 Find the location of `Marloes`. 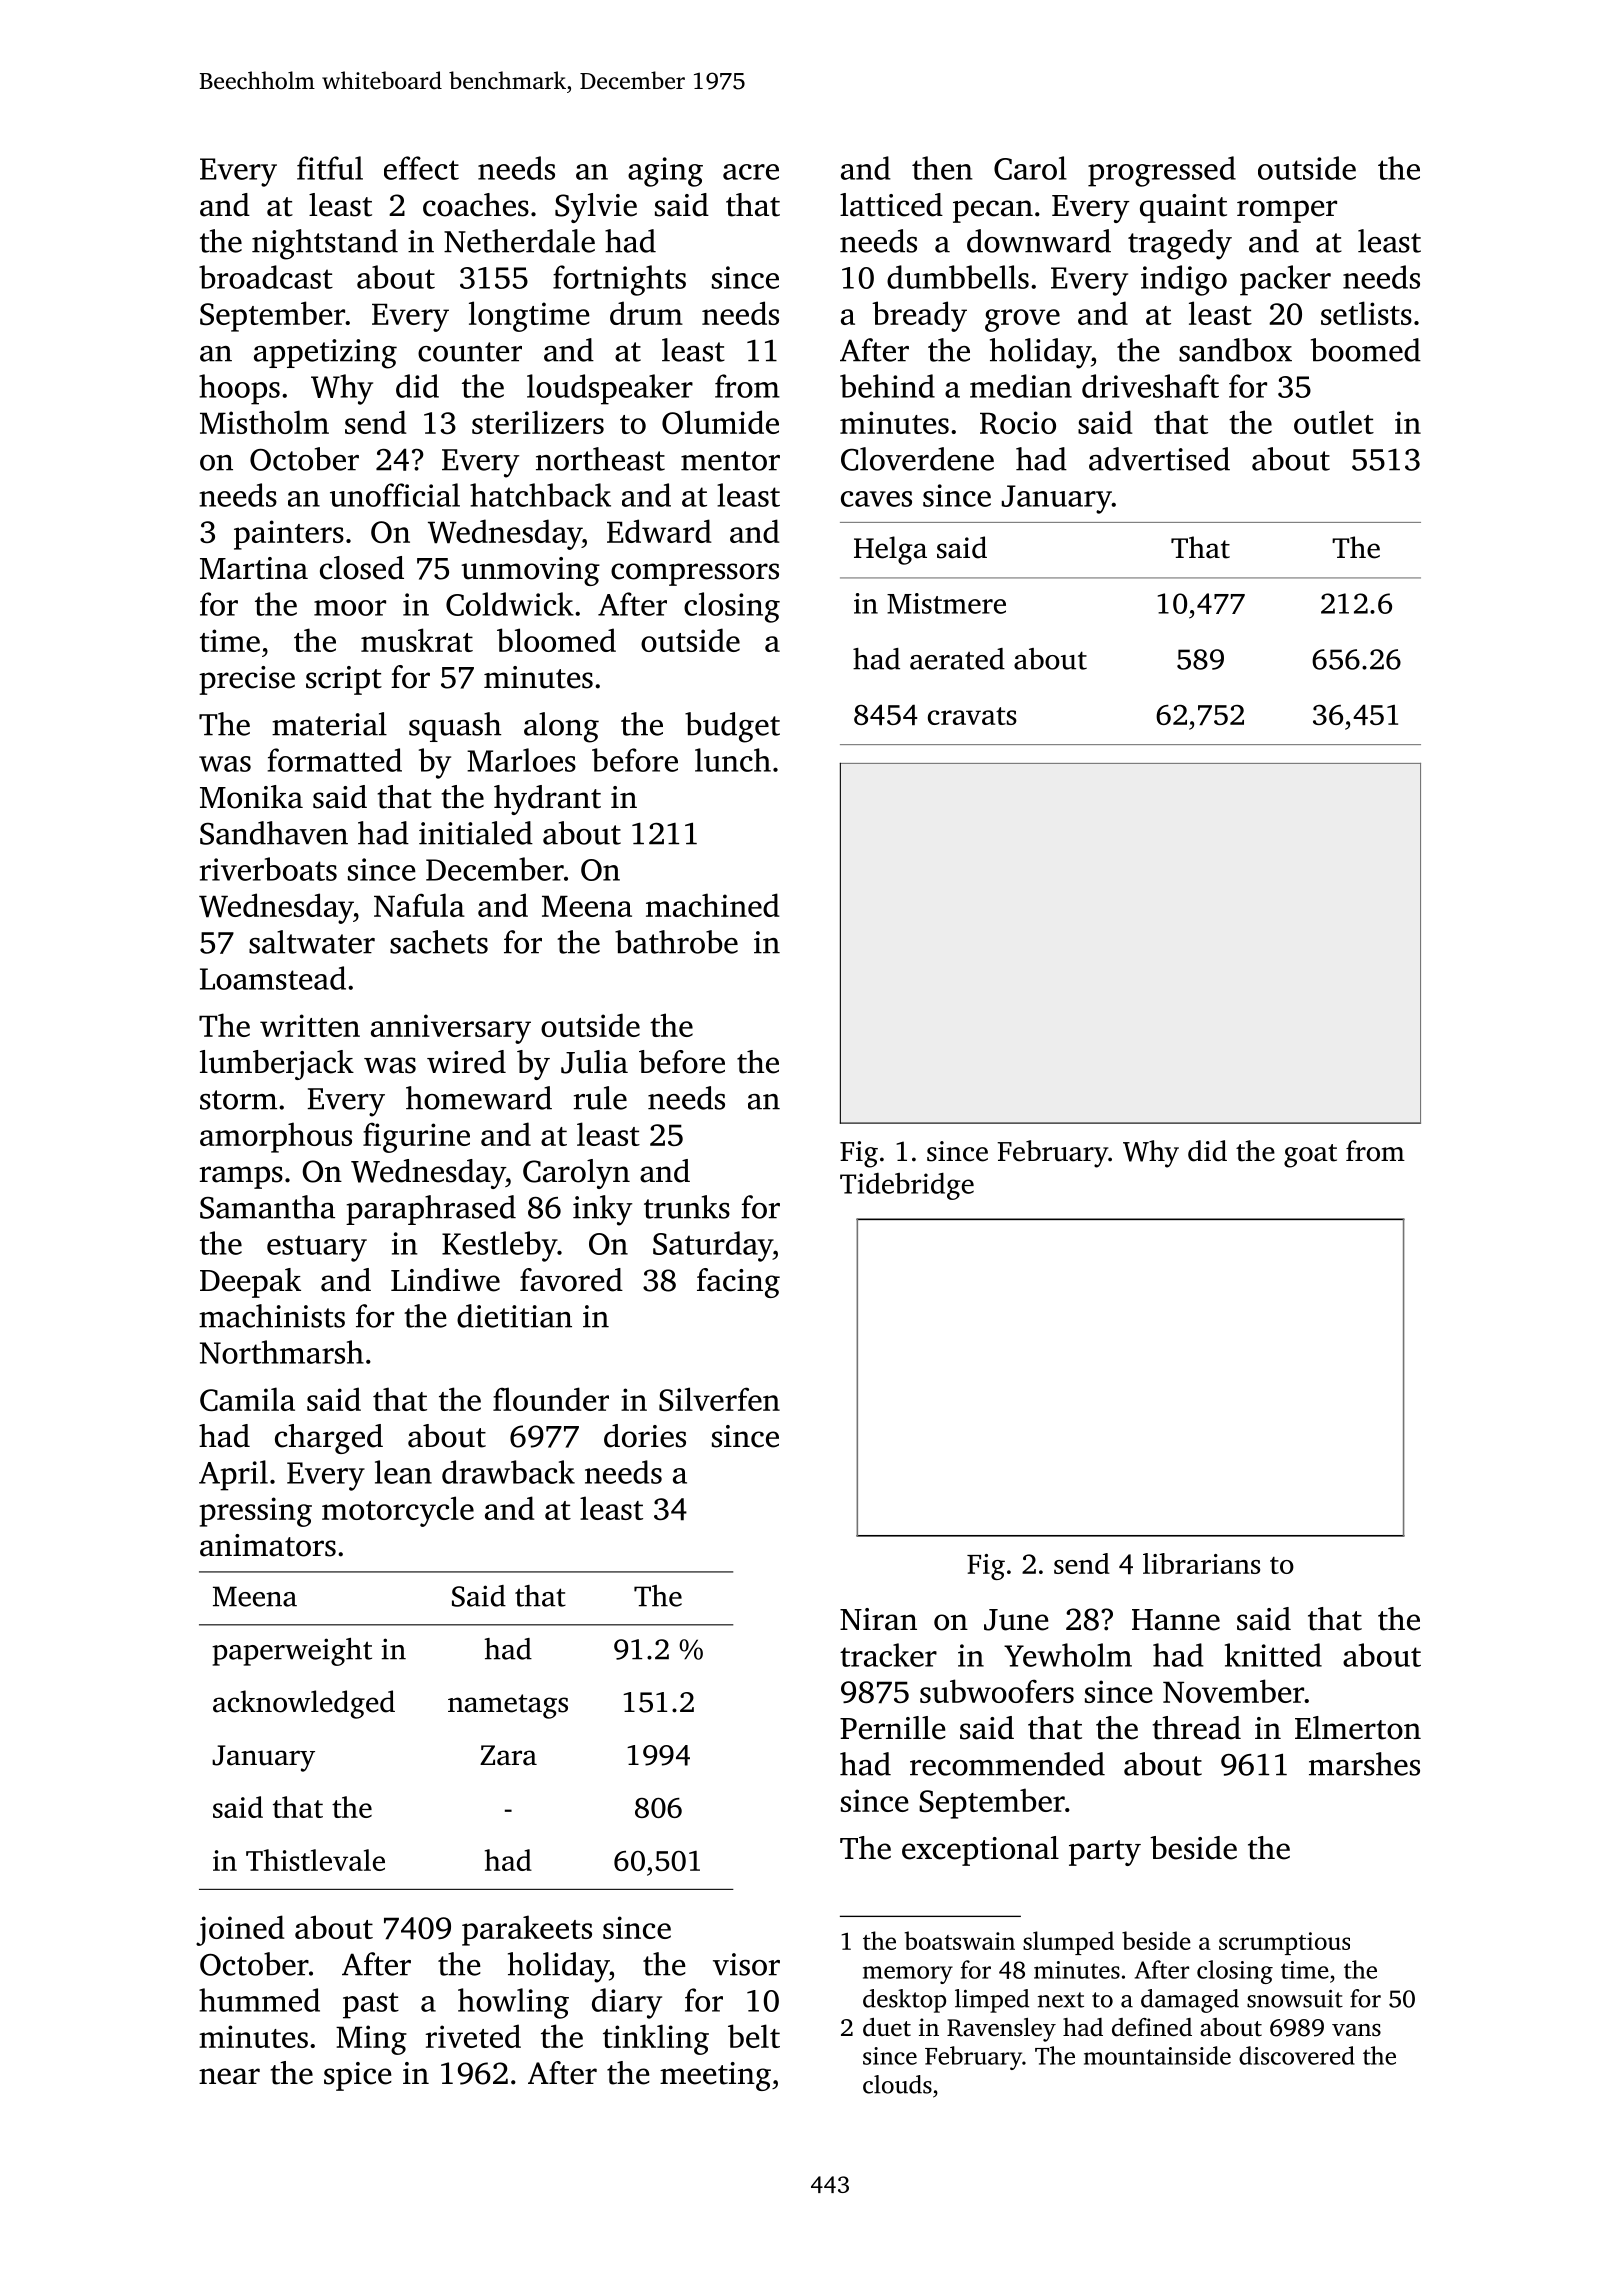

Marloes is located at coordinates (521, 760).
